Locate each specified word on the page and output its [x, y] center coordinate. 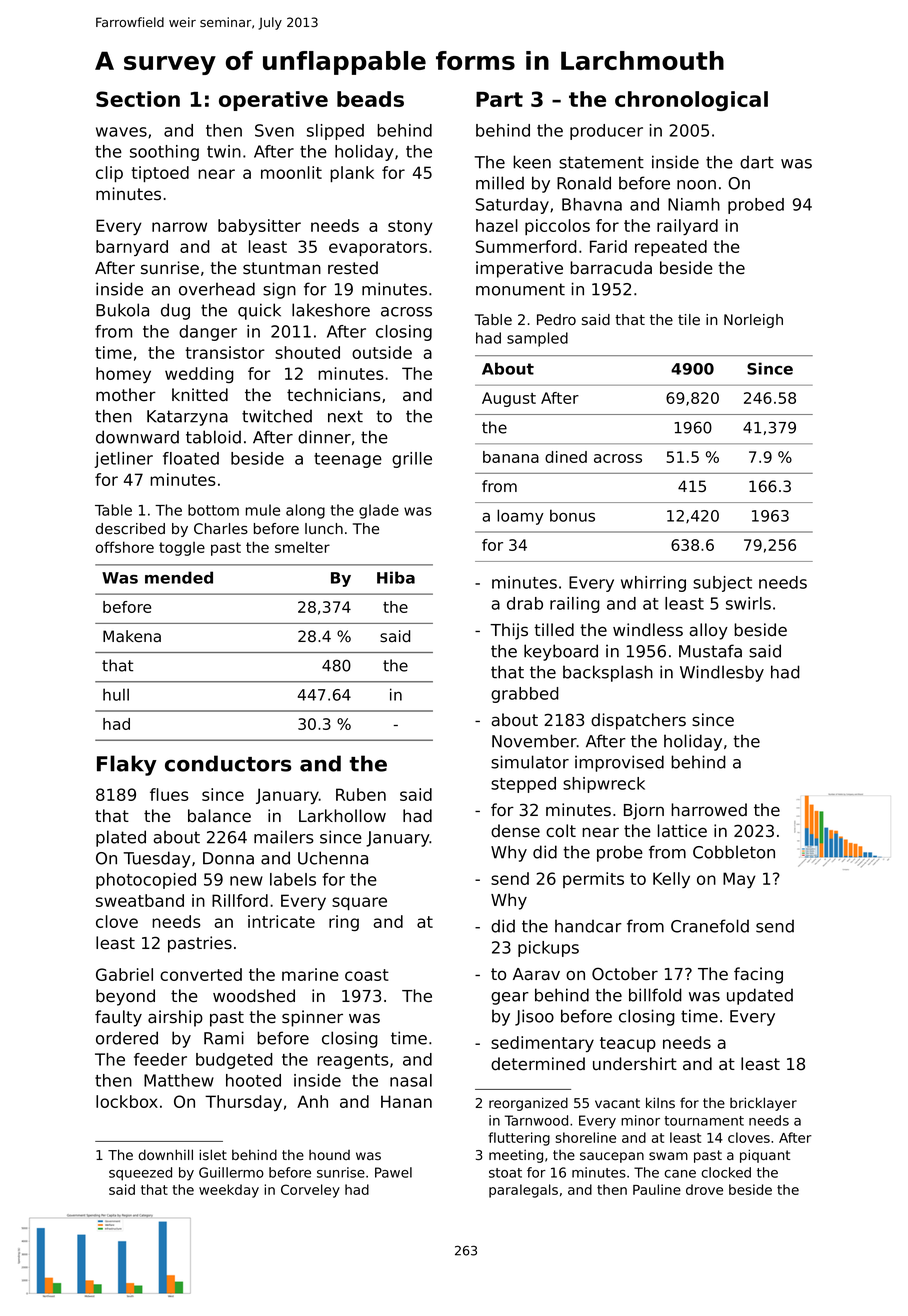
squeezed [140, 1174]
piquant [765, 1156]
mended [179, 577]
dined [566, 457]
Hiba [396, 577]
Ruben [361, 794]
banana [511, 457]
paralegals [523, 1191]
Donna [228, 858]
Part [499, 99]
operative [273, 101]
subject [722, 584]
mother [126, 395]
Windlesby [722, 673]
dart [757, 162]
